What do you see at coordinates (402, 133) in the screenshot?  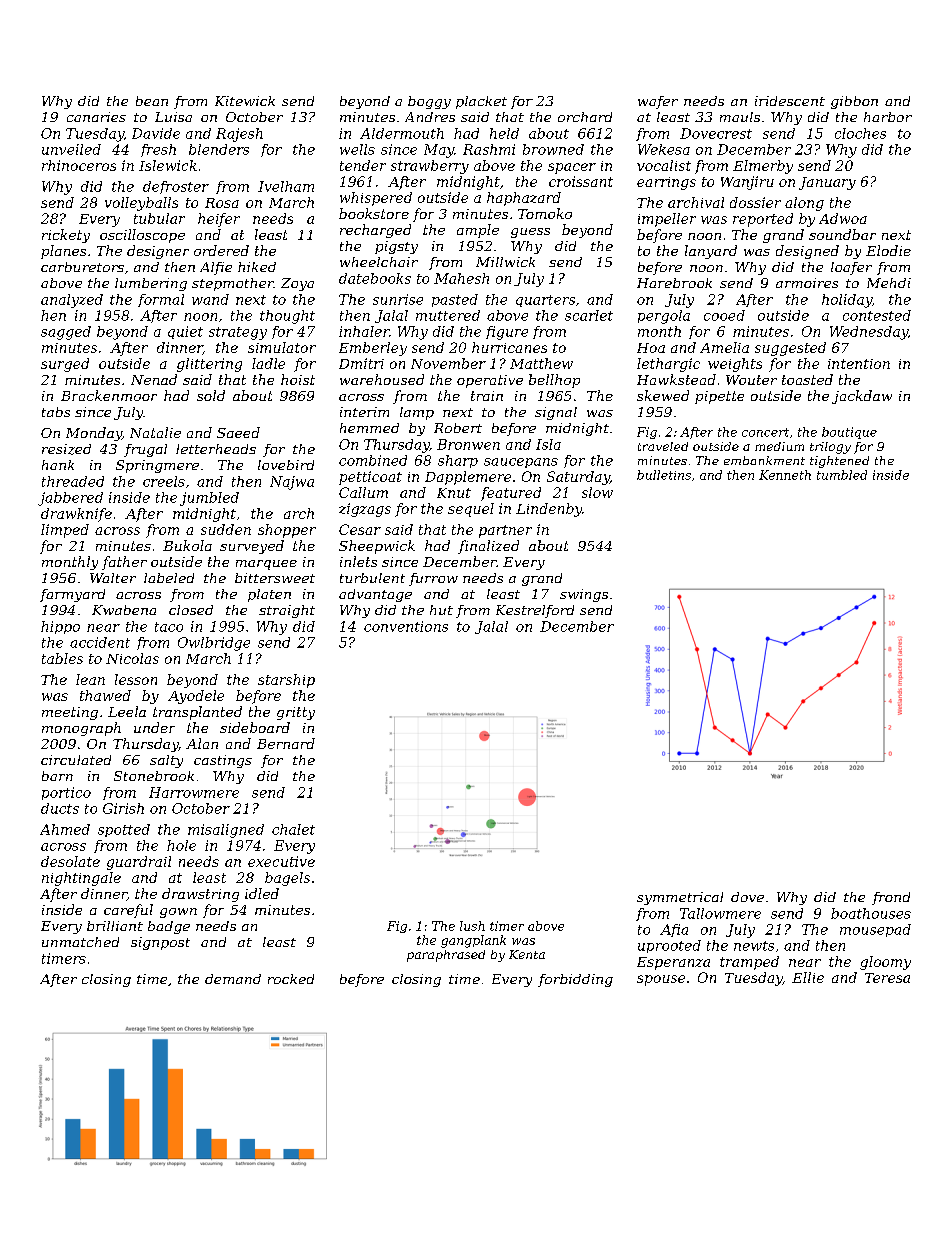 I see `Aldermouth` at bounding box center [402, 133].
